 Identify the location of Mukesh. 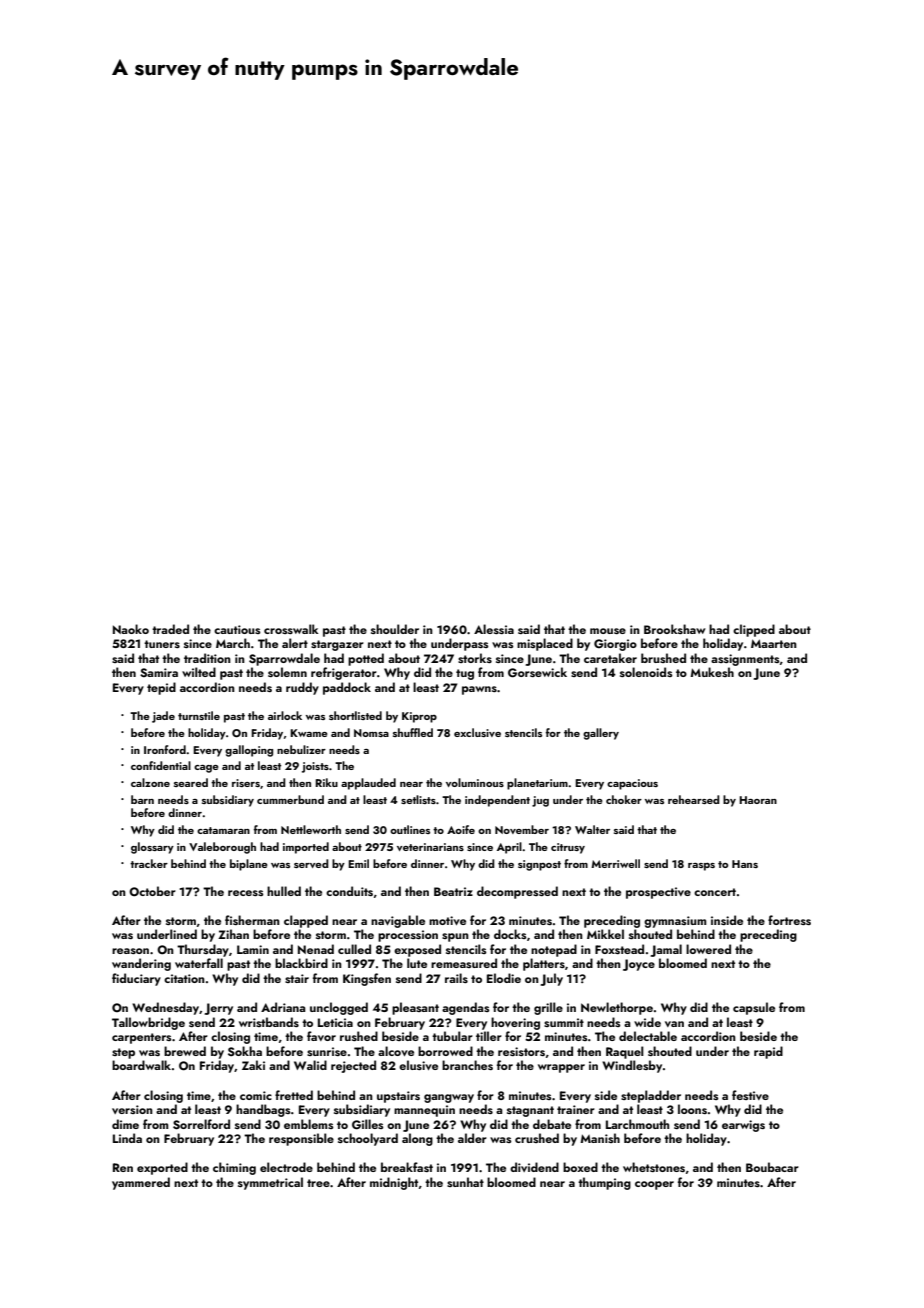
(712, 672).
